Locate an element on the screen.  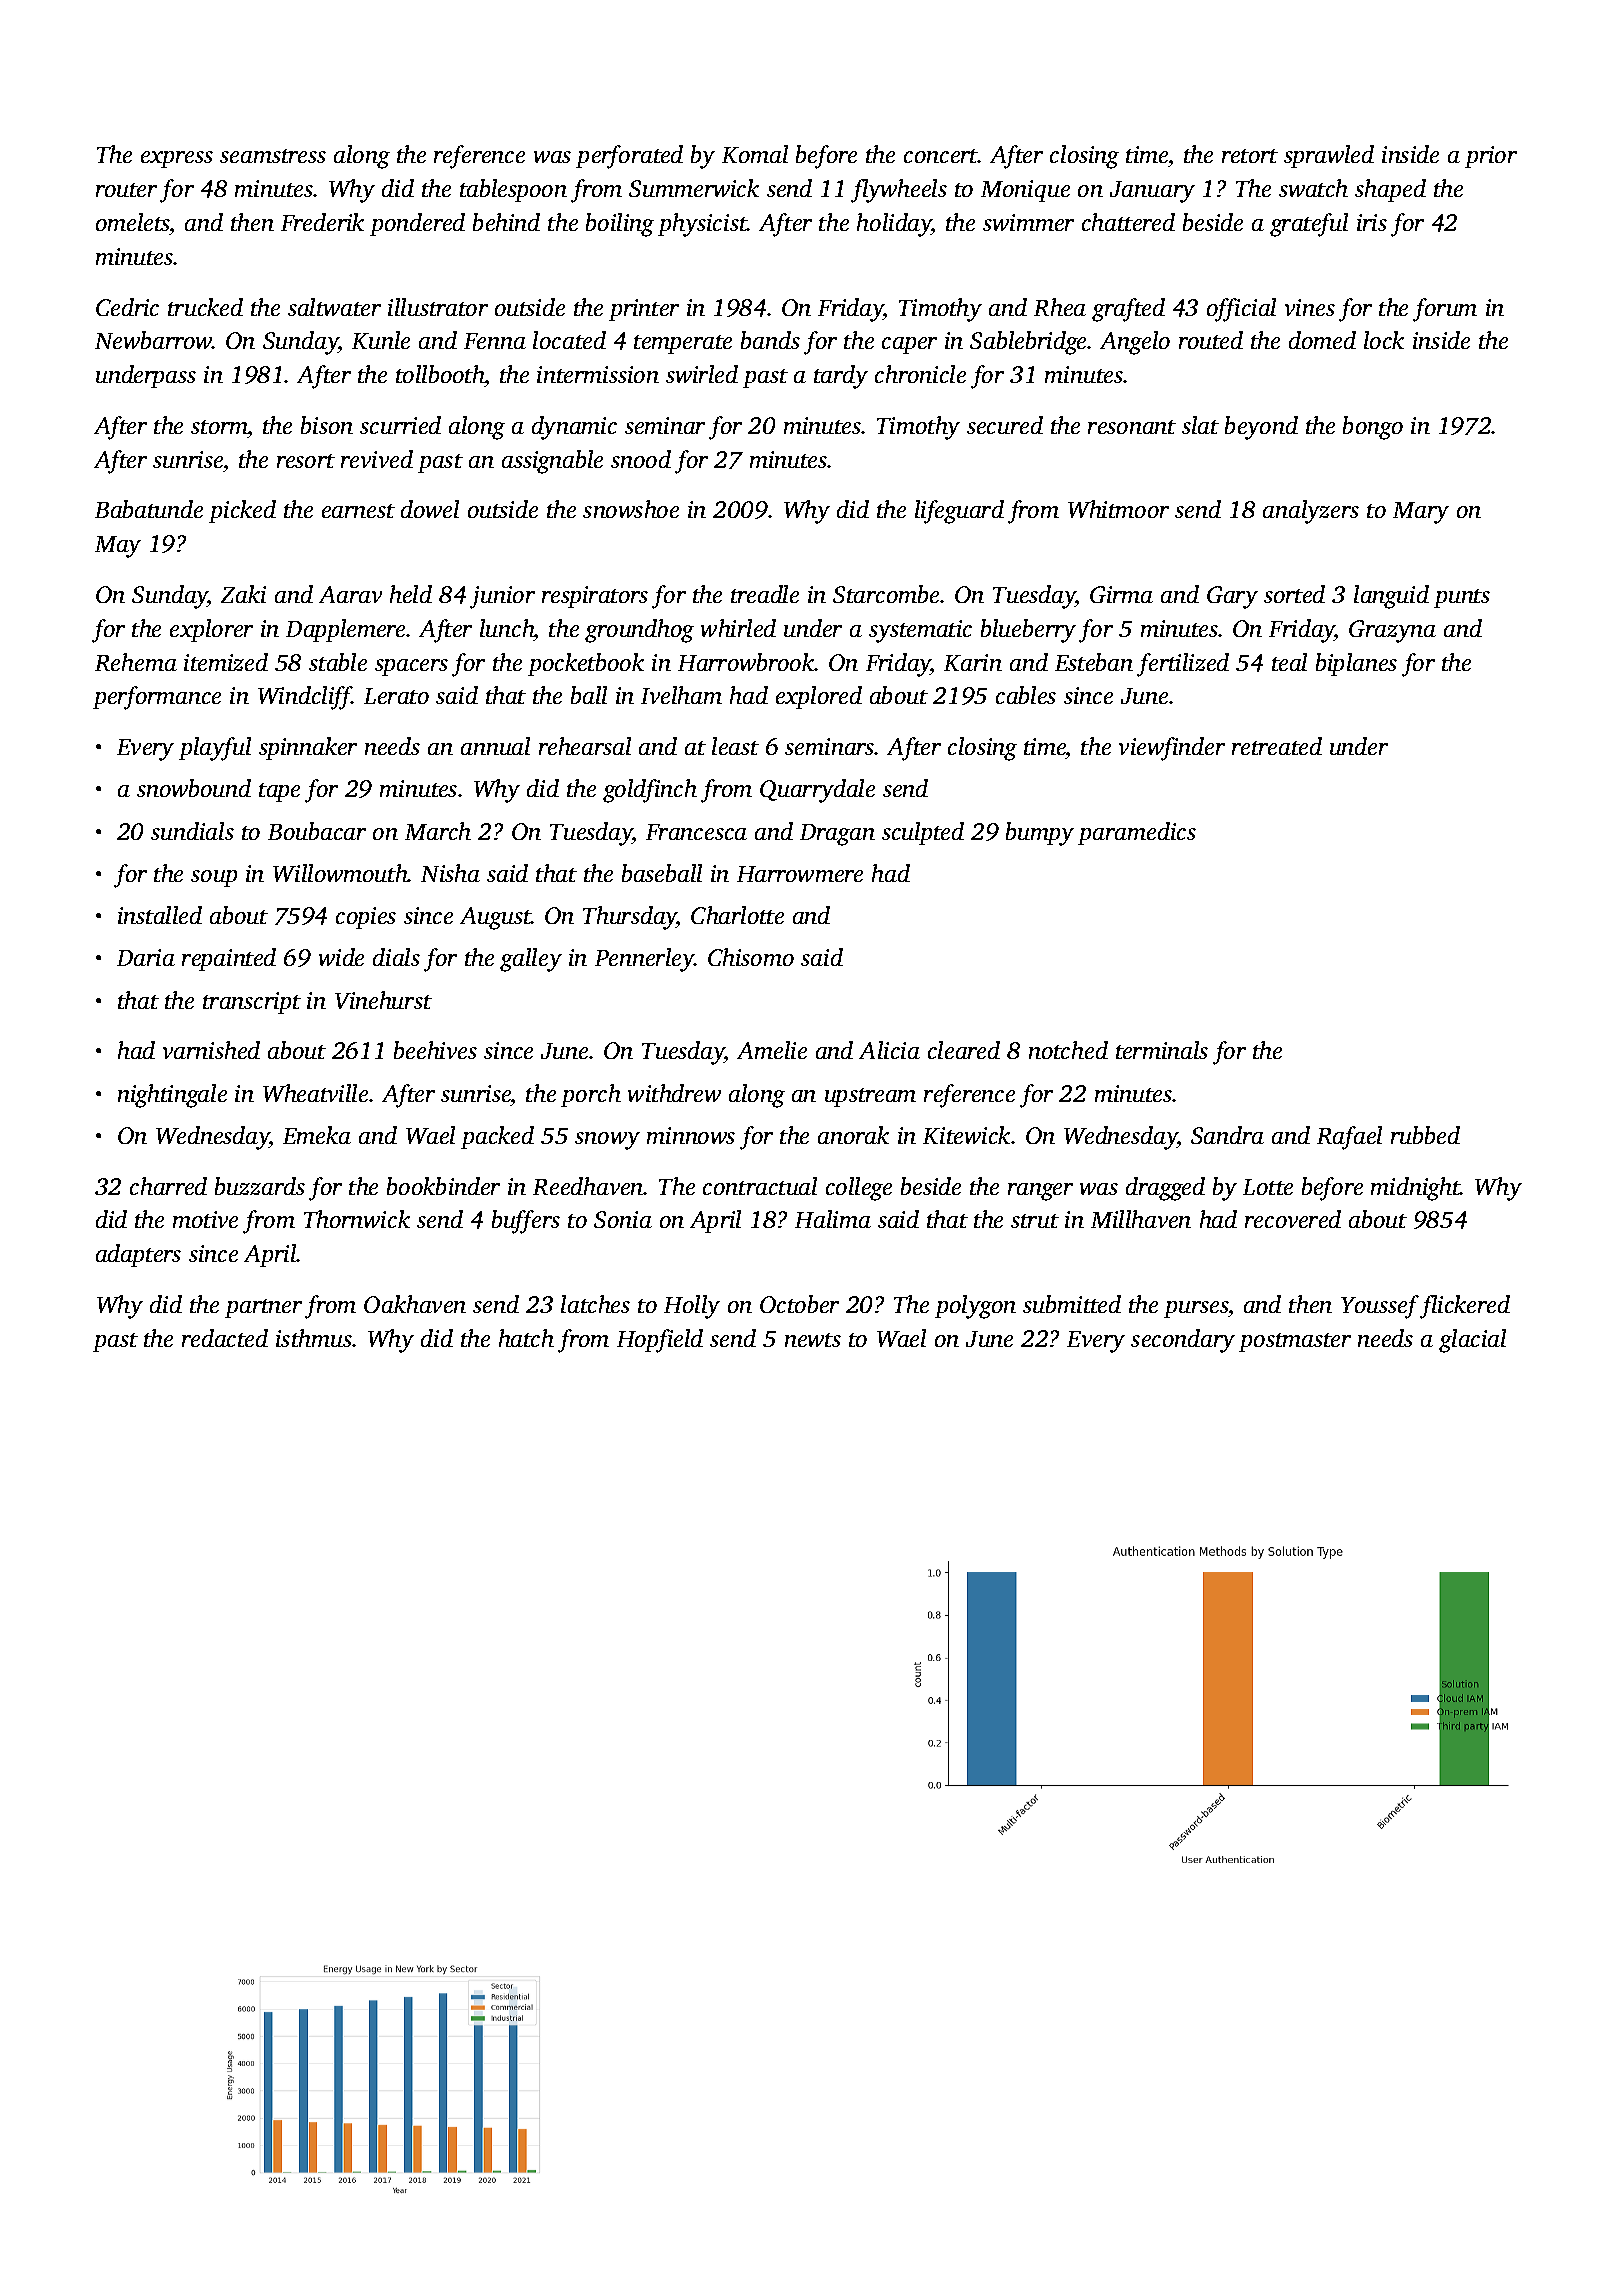
prior is located at coordinates (1491, 157).
